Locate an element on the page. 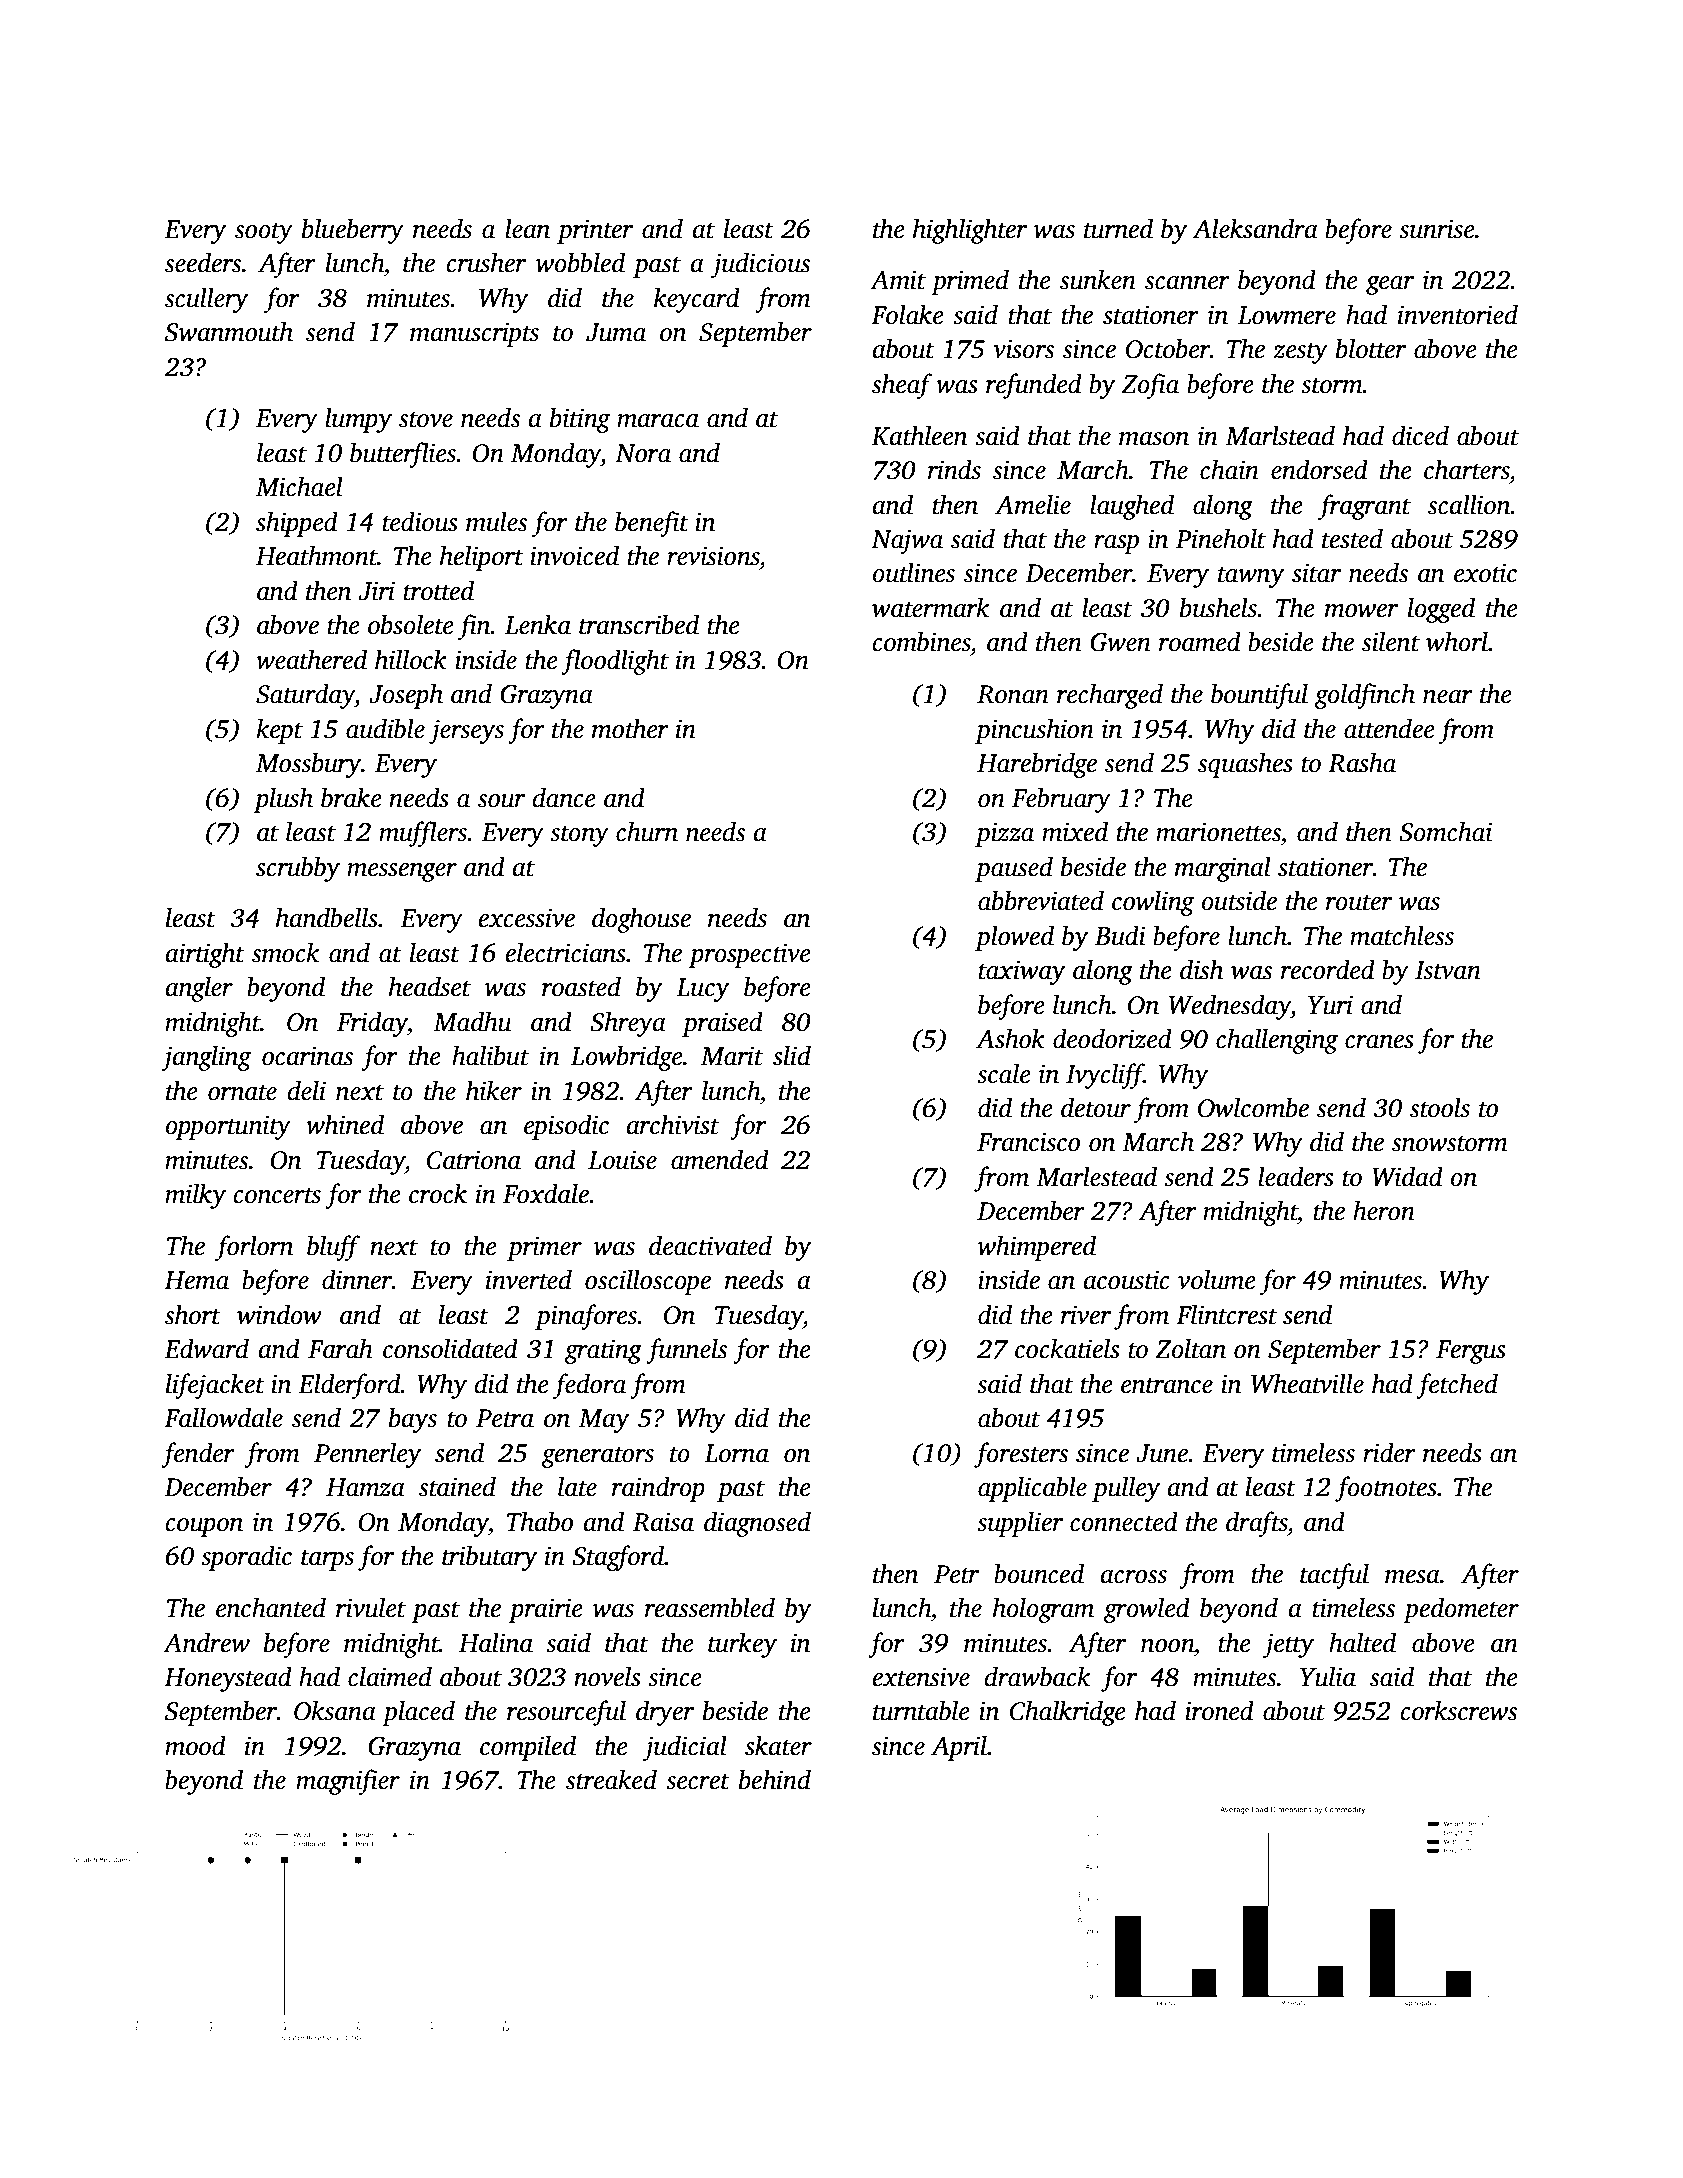 This page has height=2178, width=1683. tributary is located at coordinates (489, 1558).
